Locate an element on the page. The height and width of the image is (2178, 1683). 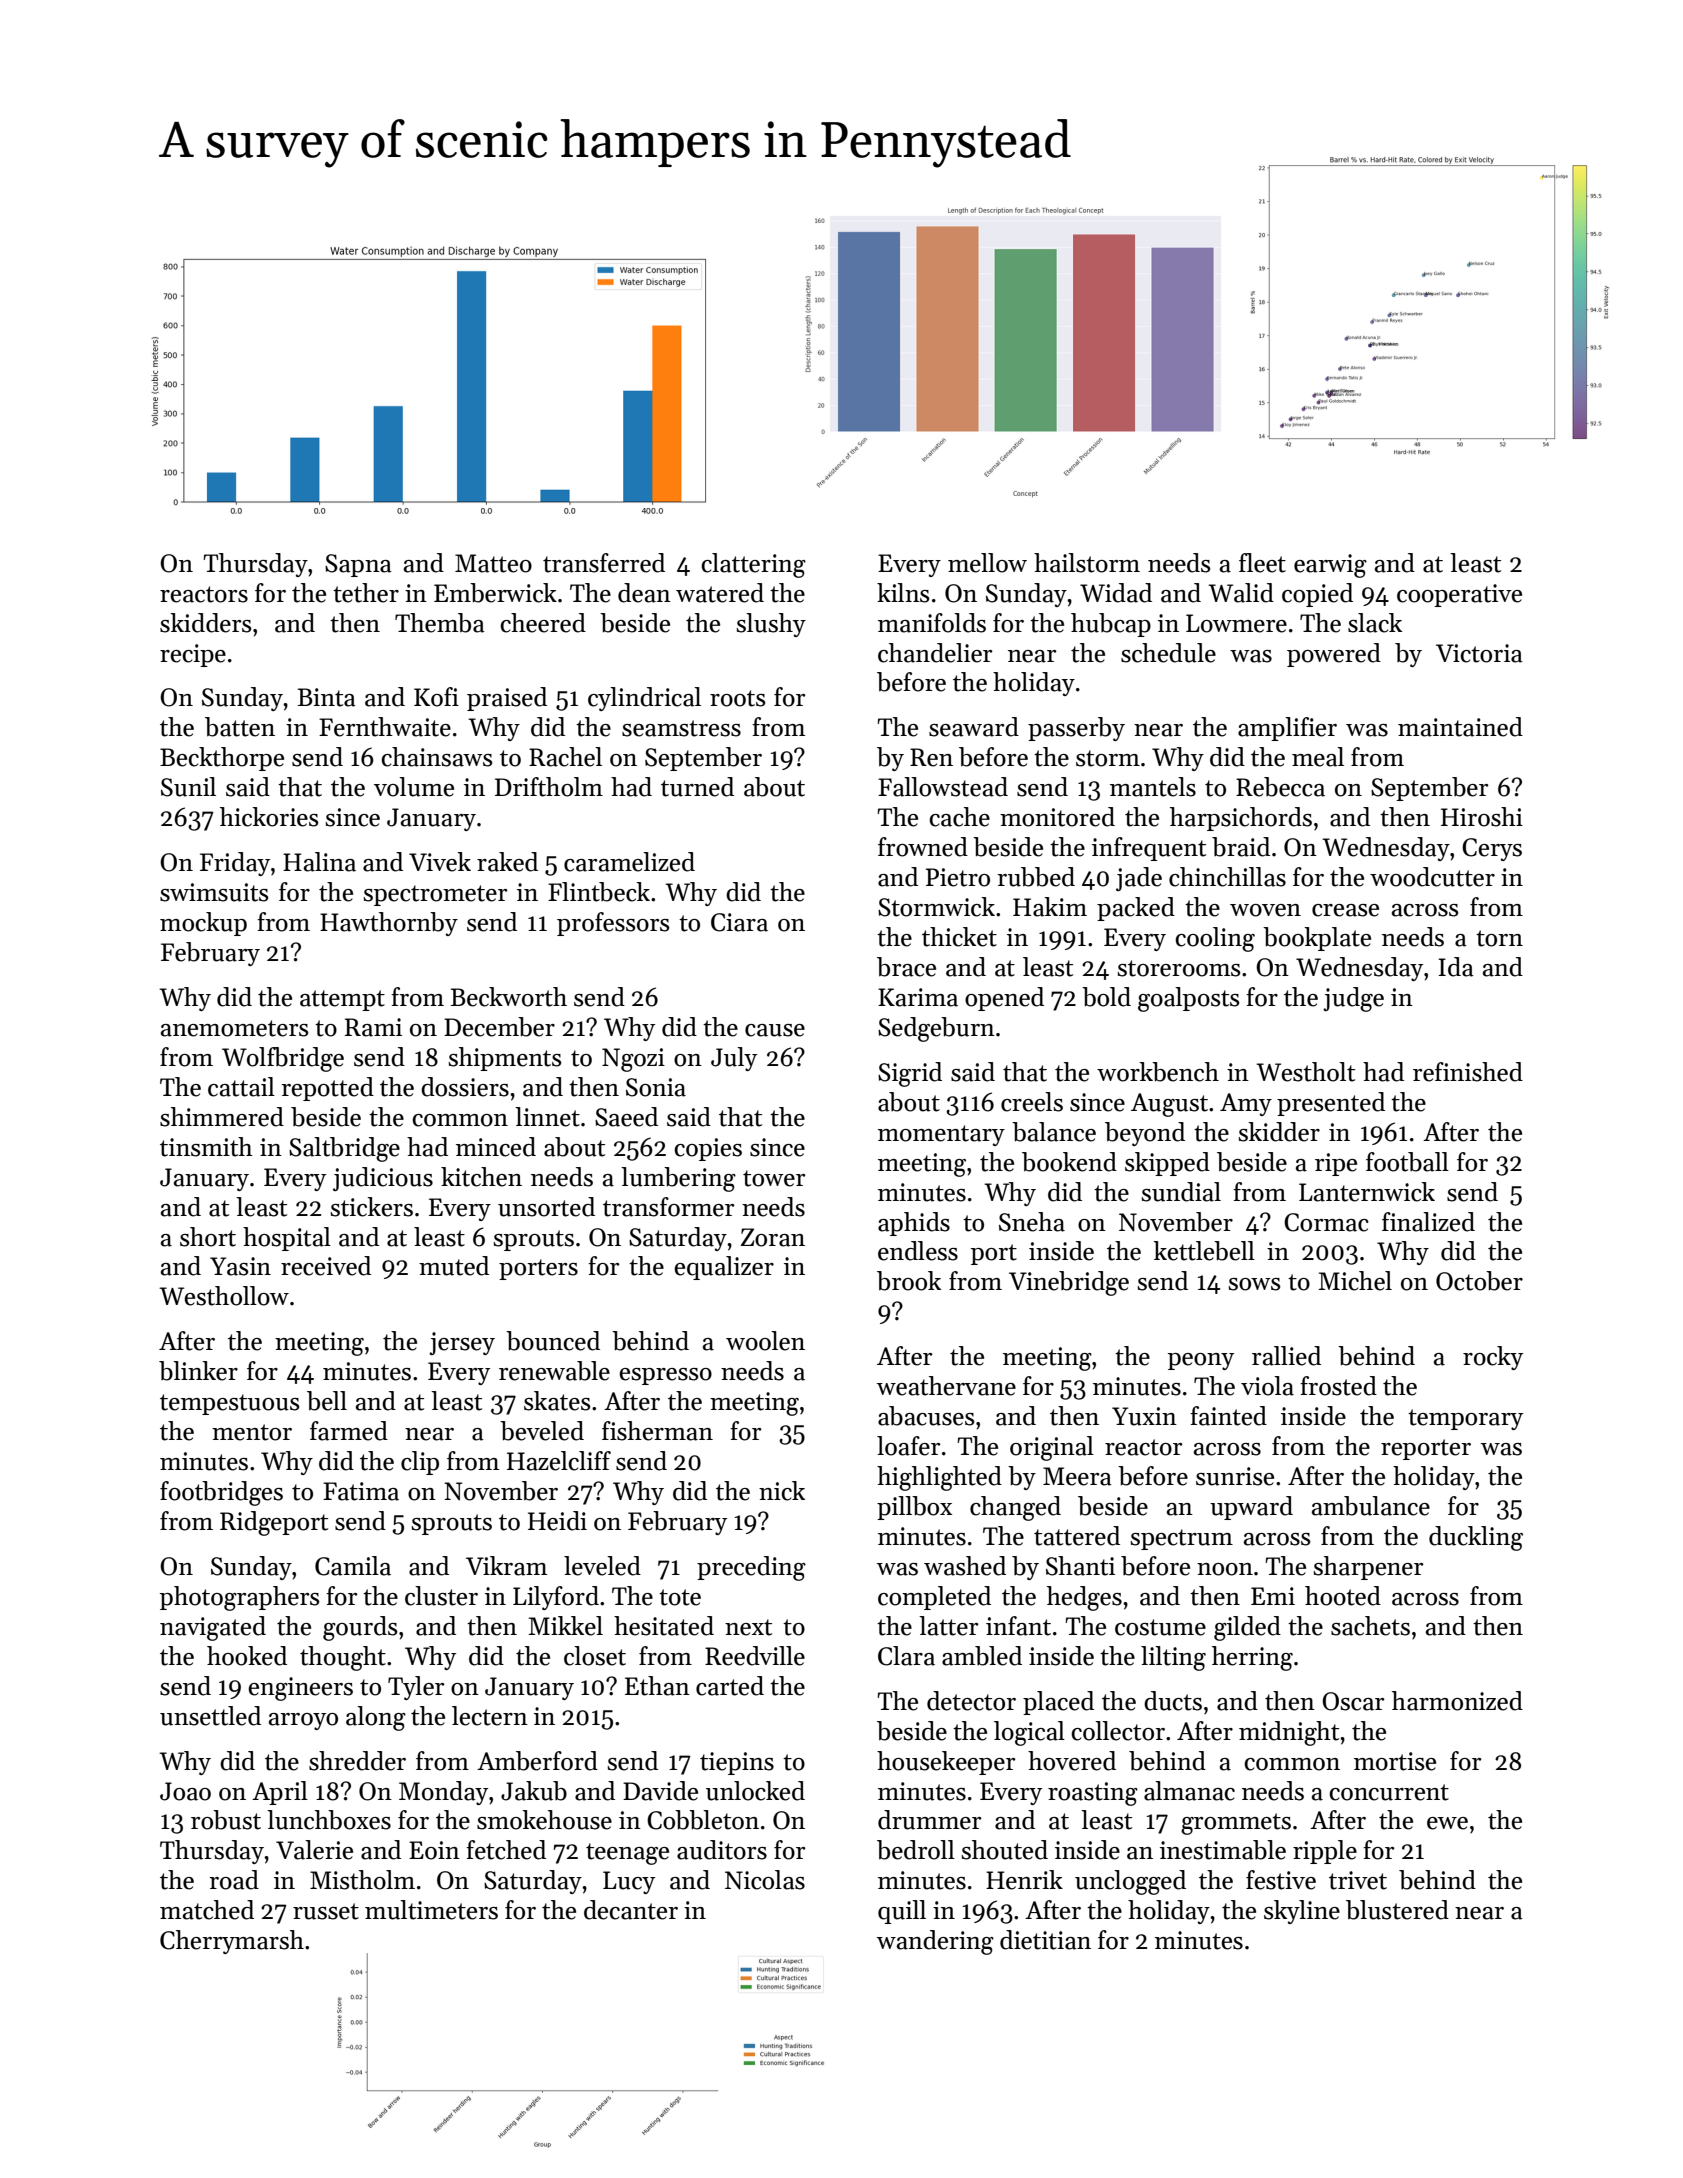
Sapna is located at coordinates (358, 565).
